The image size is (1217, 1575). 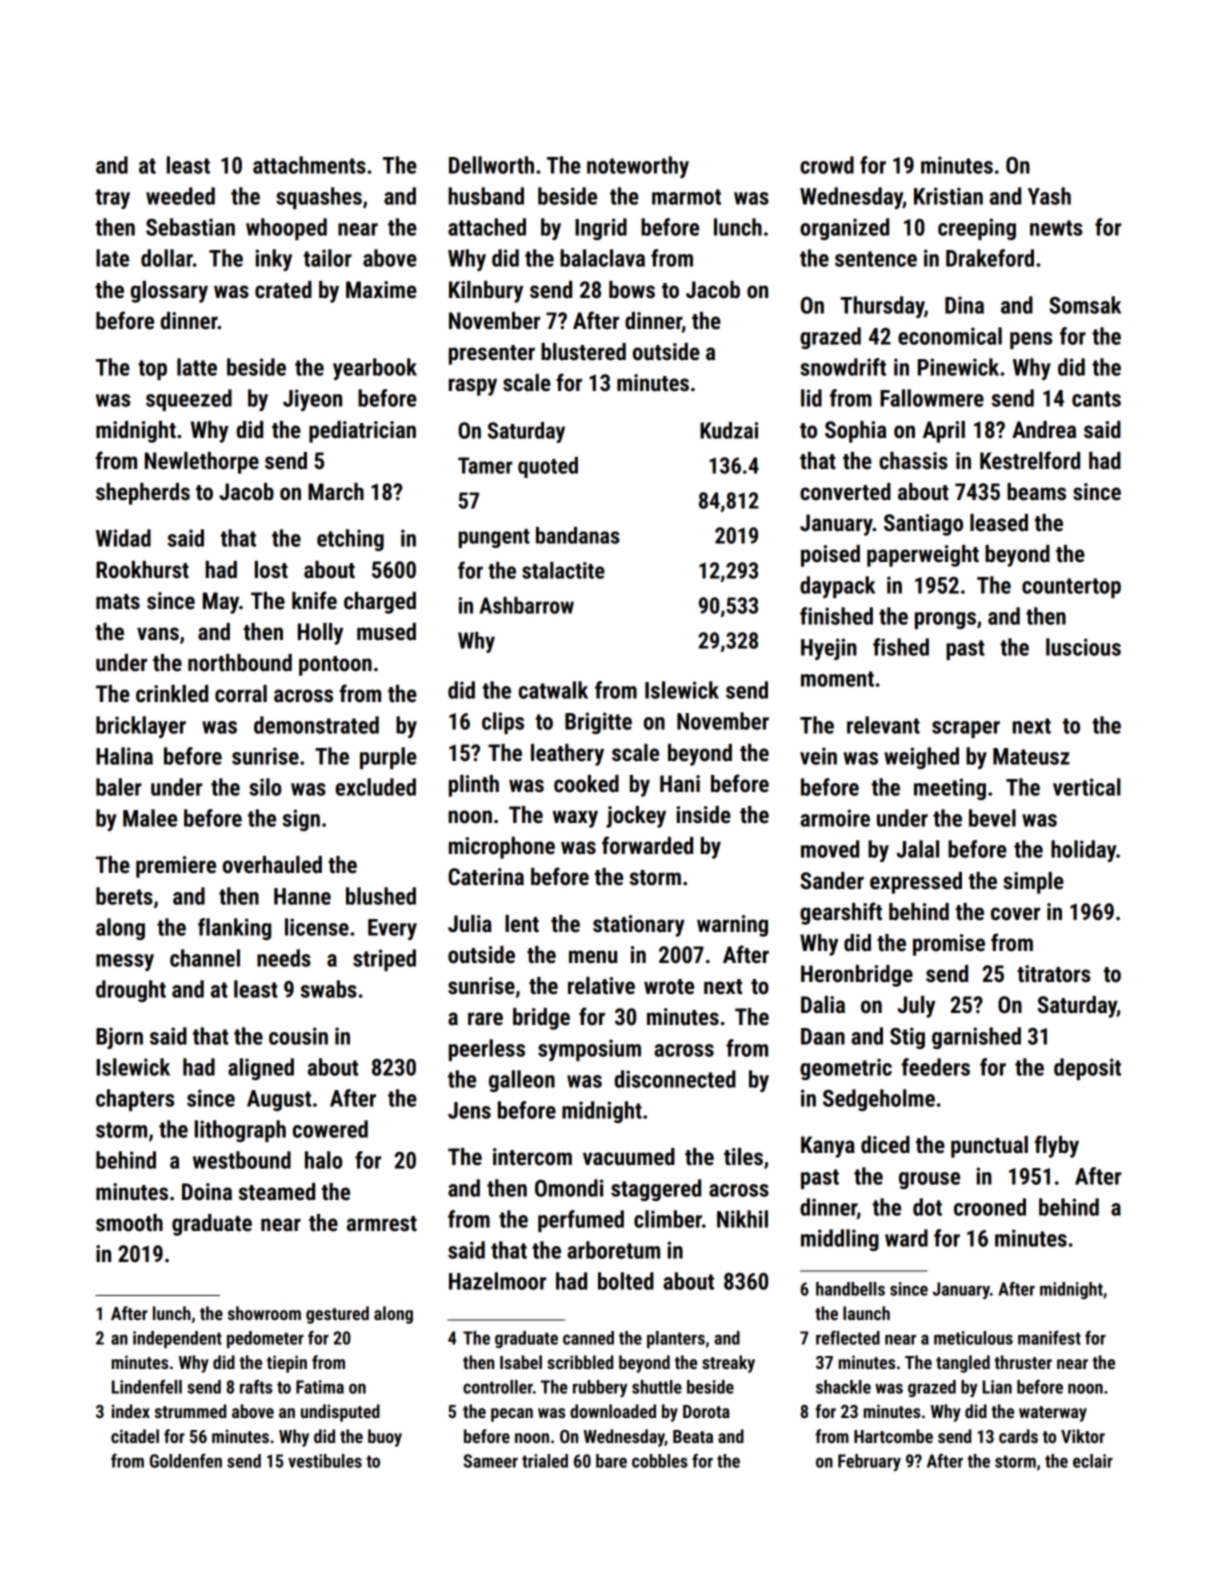 I want to click on punctual, so click(x=989, y=1147).
